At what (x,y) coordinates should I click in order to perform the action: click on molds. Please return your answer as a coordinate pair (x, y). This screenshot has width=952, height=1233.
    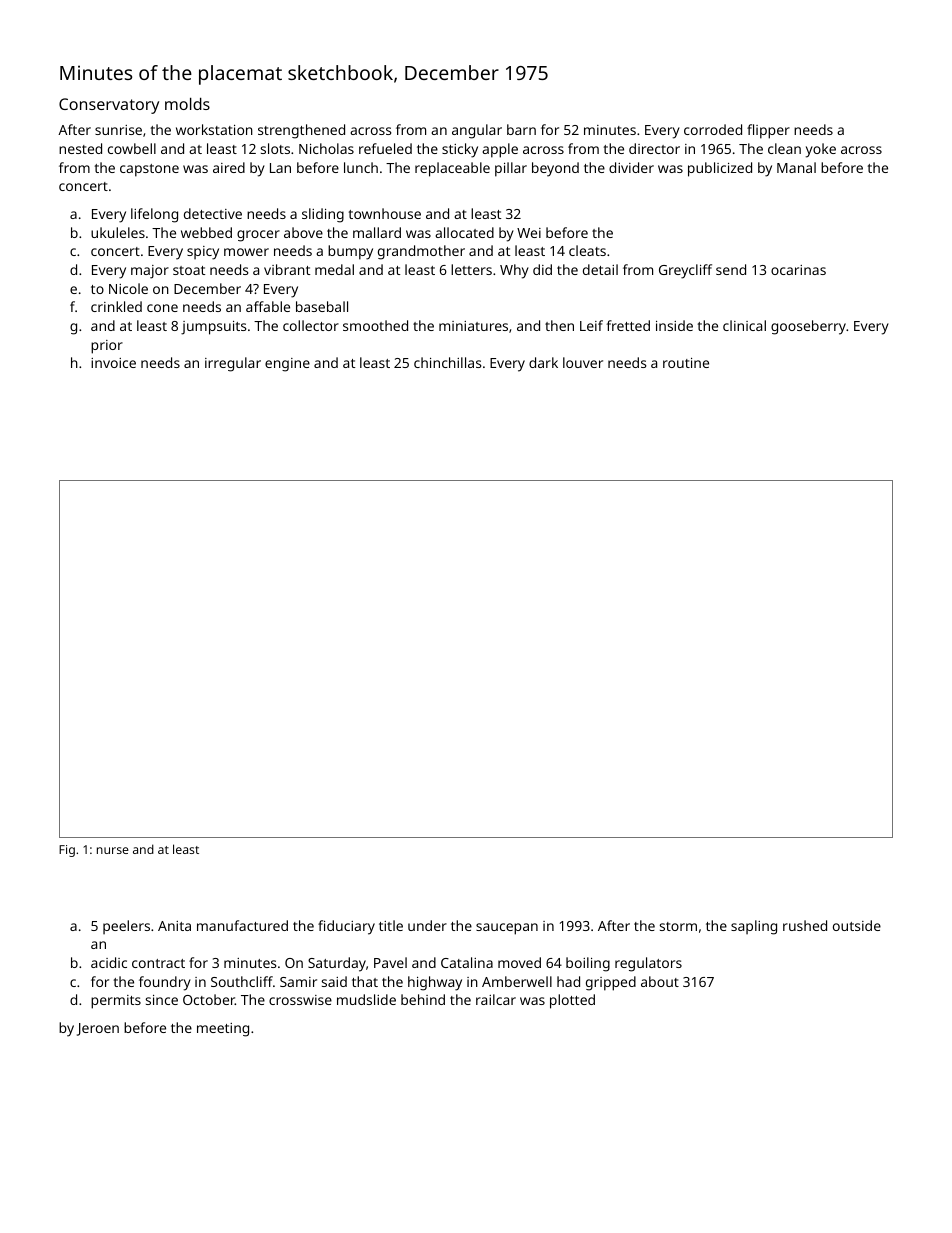
    Looking at the image, I should click on (187, 104).
